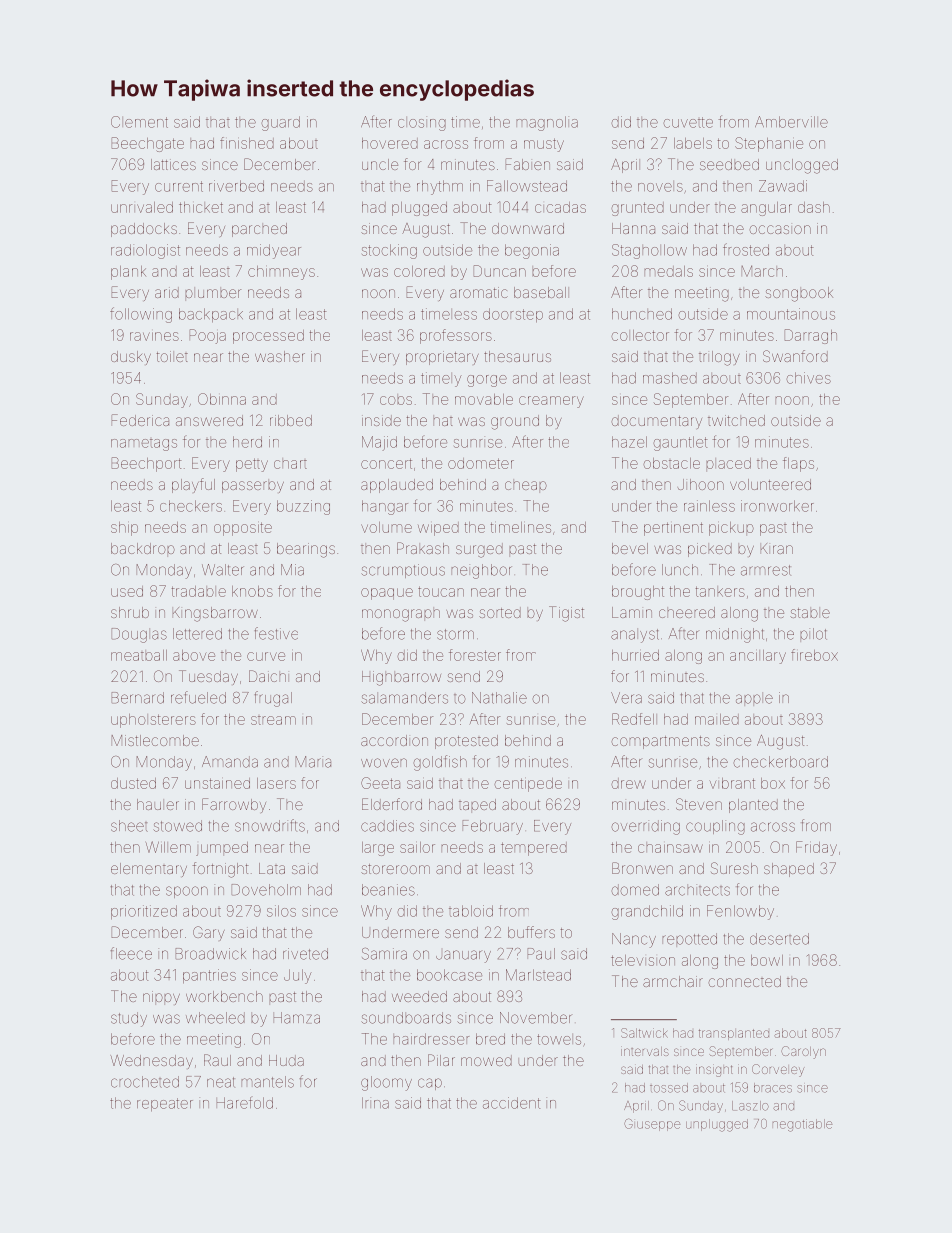  Describe the element at coordinates (165, 1104) in the page. I see `repeater` at that location.
